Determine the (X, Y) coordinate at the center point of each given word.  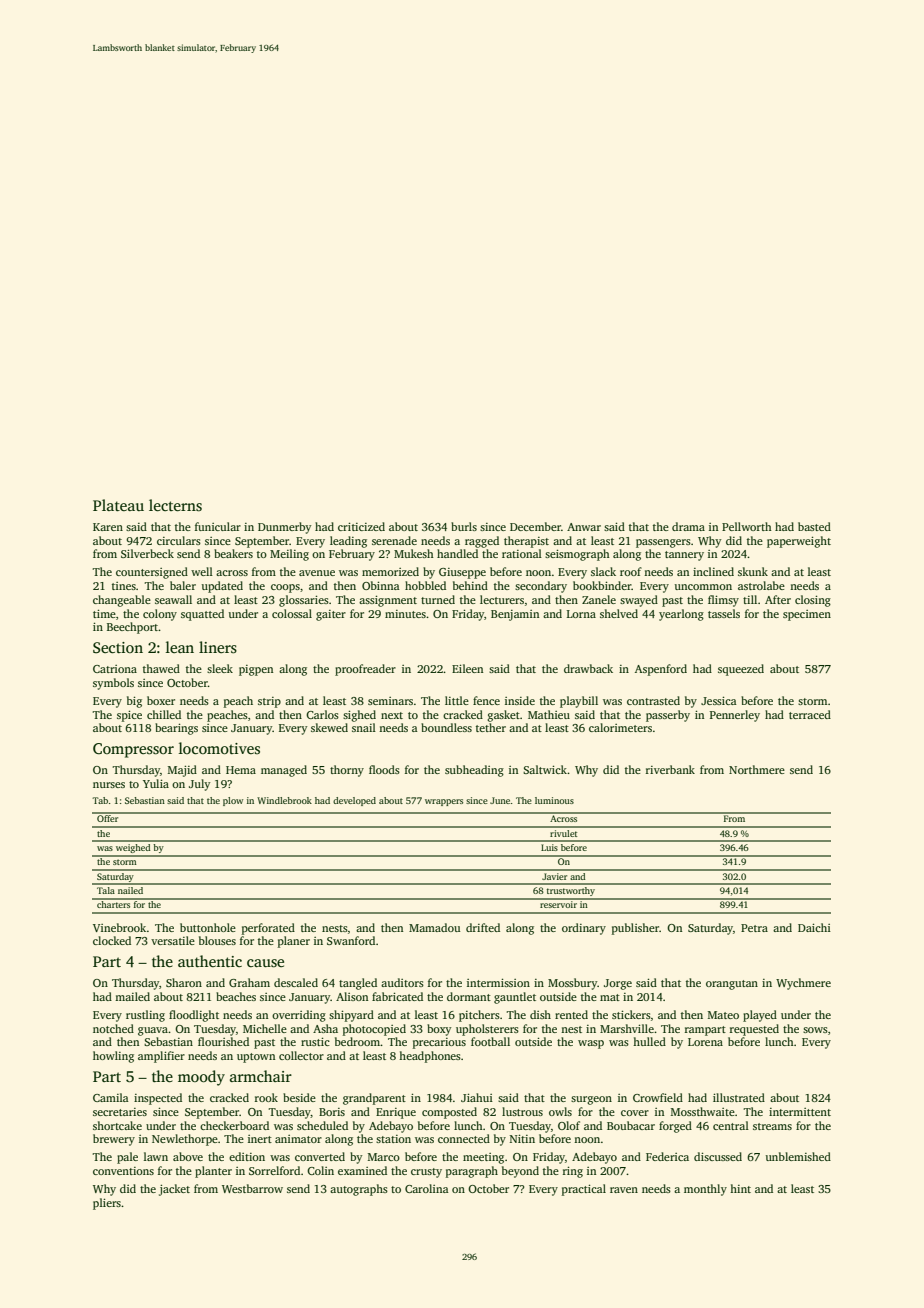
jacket (174, 1190)
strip (269, 702)
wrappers (444, 802)
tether (491, 727)
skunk (753, 571)
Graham (249, 982)
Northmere (757, 769)
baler (183, 585)
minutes (405, 614)
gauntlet (515, 998)
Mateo (723, 1015)
